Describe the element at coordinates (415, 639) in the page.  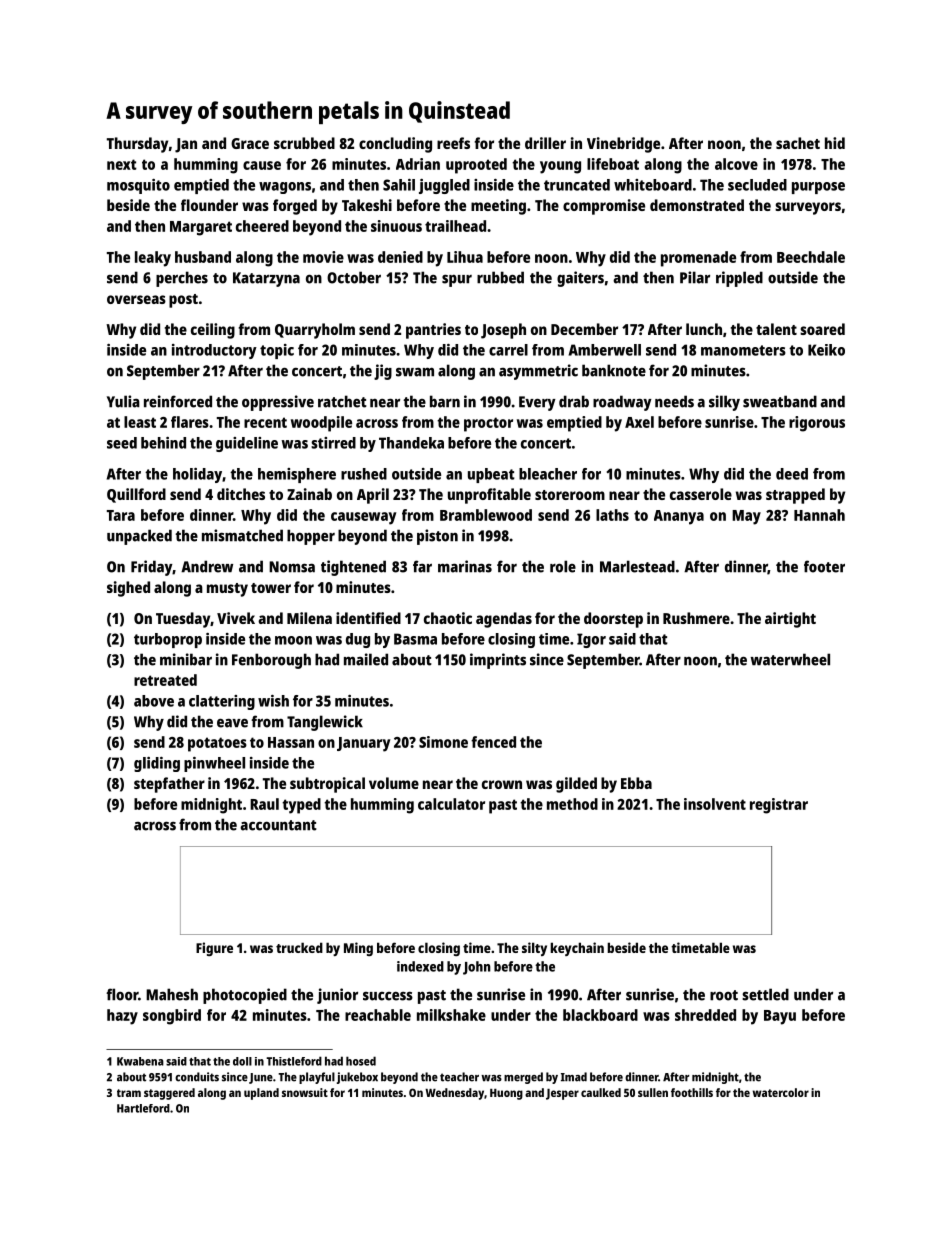
I see `Basma` at that location.
